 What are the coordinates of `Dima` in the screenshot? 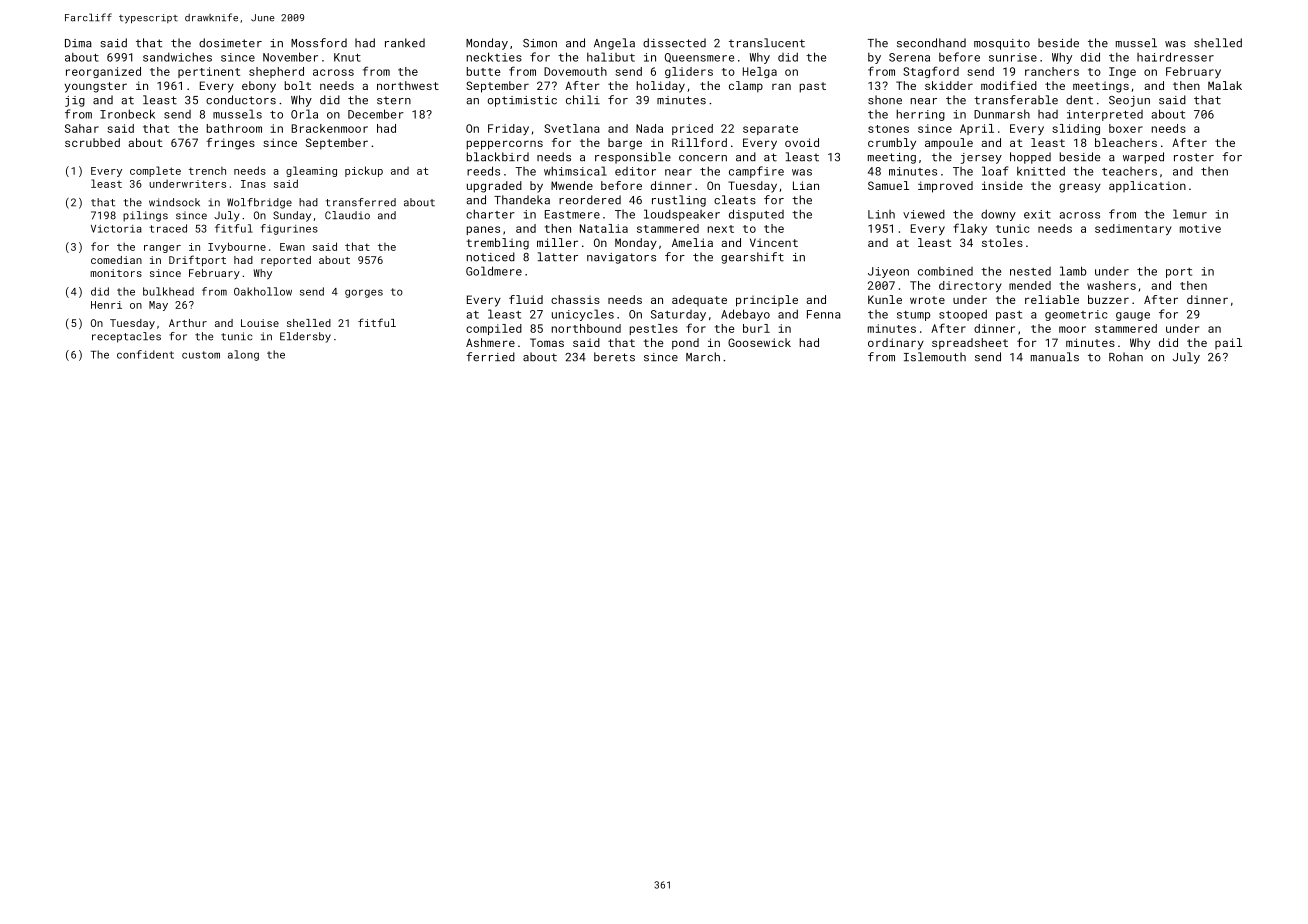 It's located at (78, 43).
